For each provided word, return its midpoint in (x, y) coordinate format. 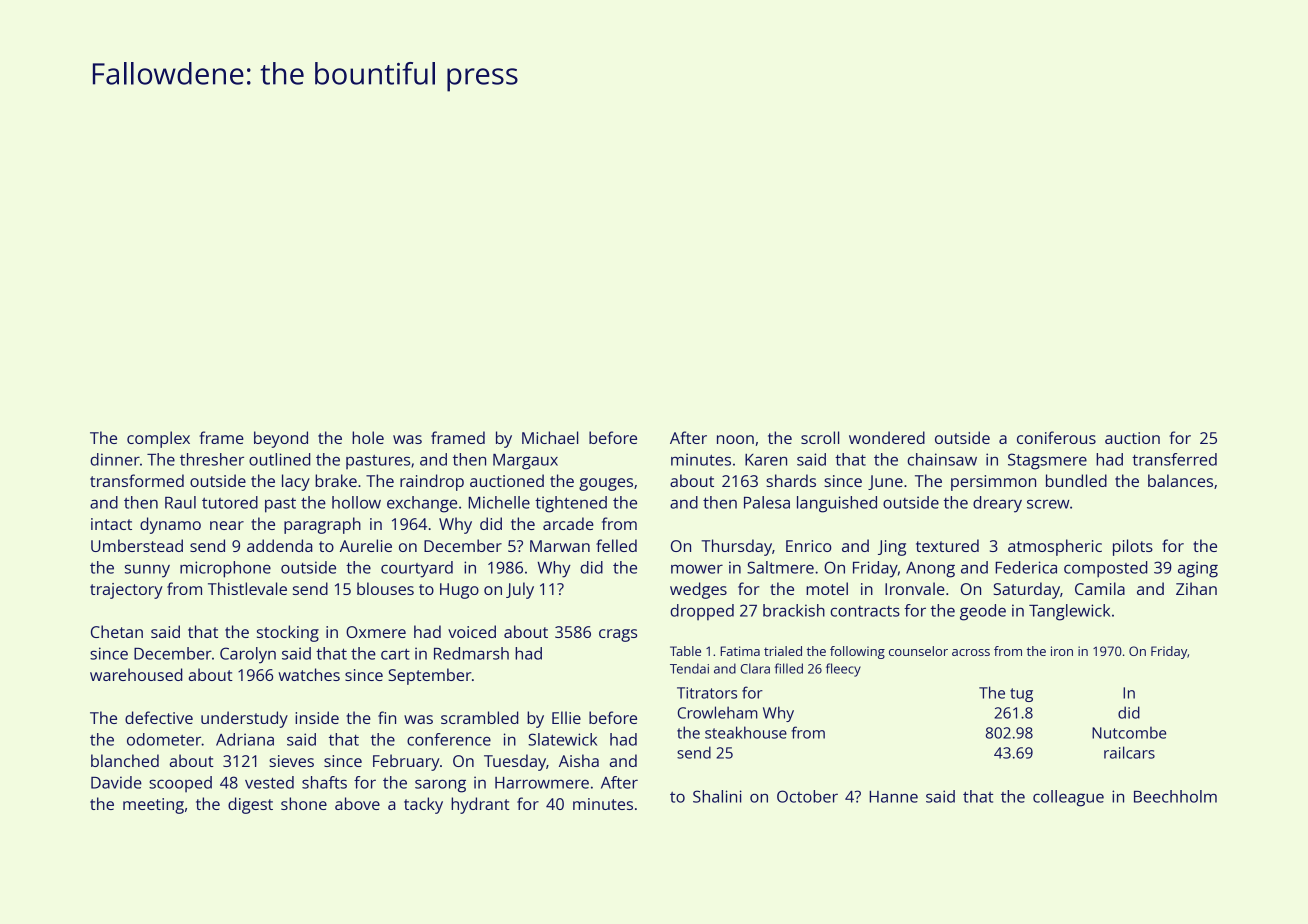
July (520, 590)
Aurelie (366, 545)
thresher (212, 459)
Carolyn (248, 655)
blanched (125, 760)
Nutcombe (1129, 732)
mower (697, 569)
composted (1106, 569)
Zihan (1196, 588)
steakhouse (746, 732)
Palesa (767, 502)
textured (947, 545)
